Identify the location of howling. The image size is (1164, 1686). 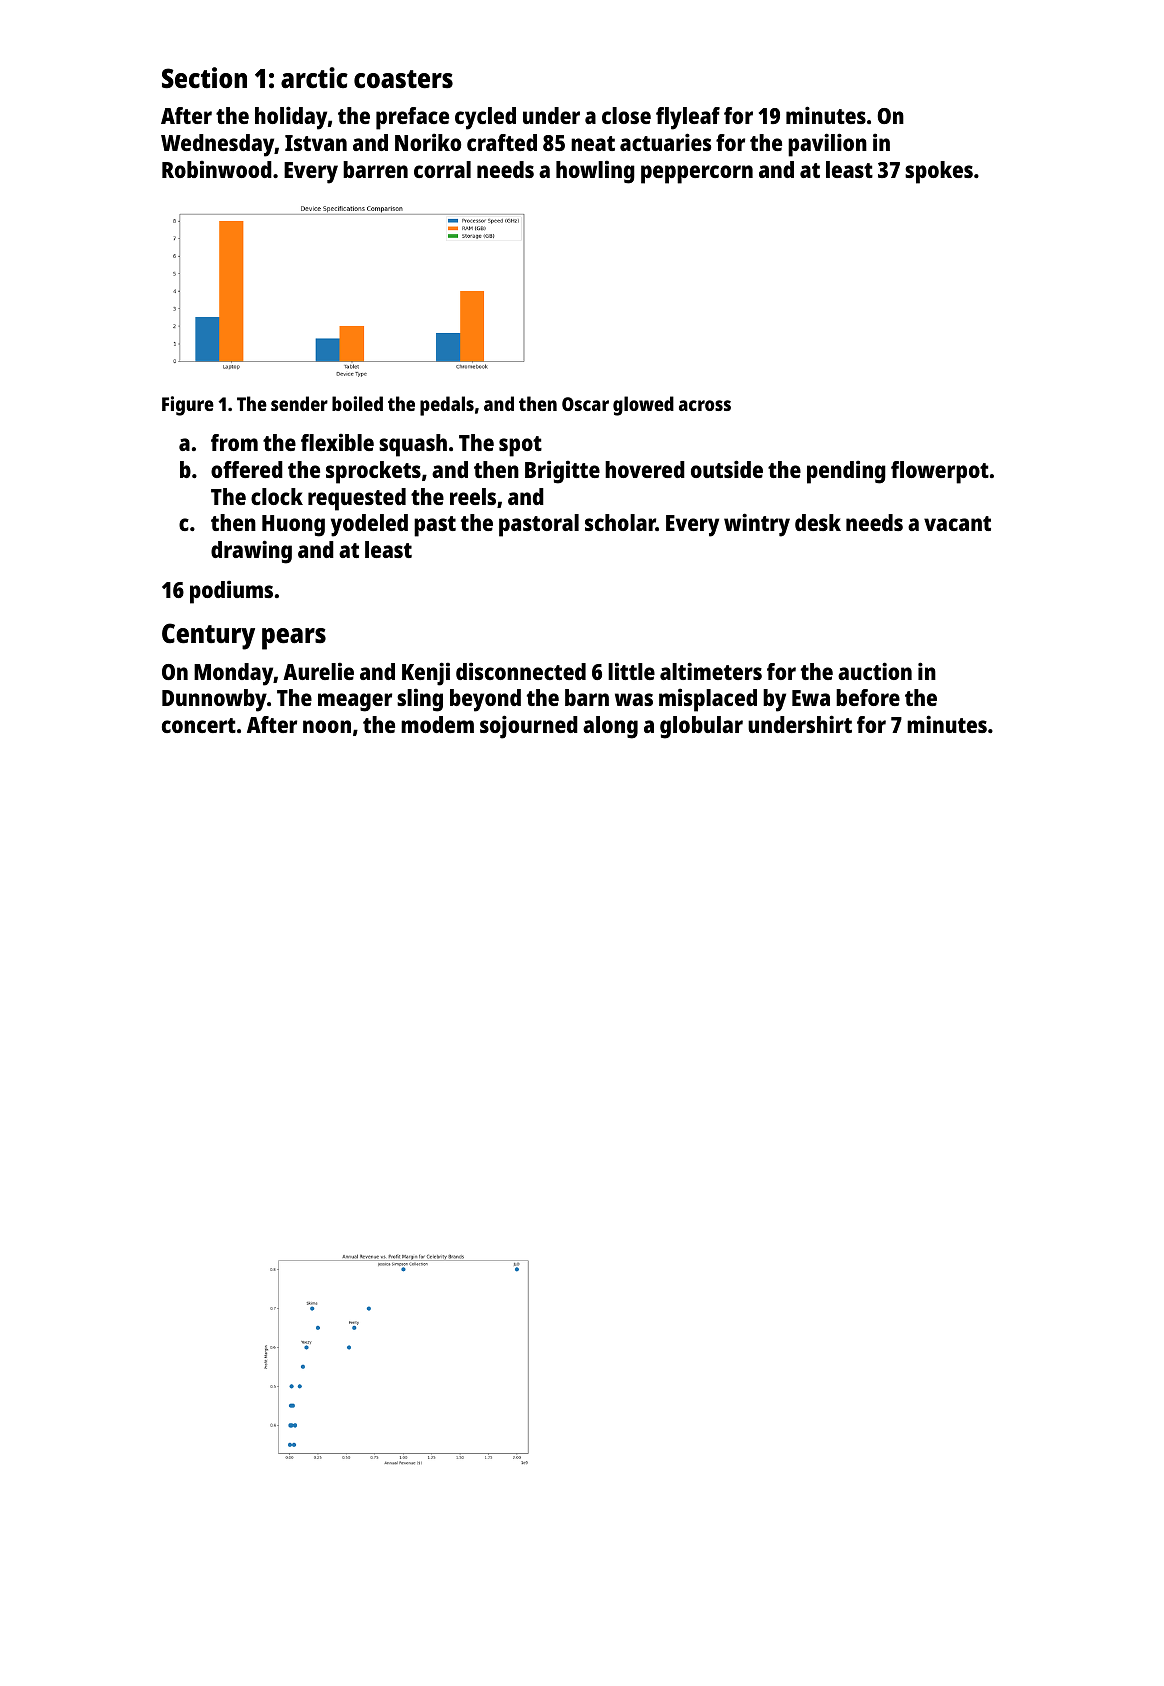
(595, 172).
